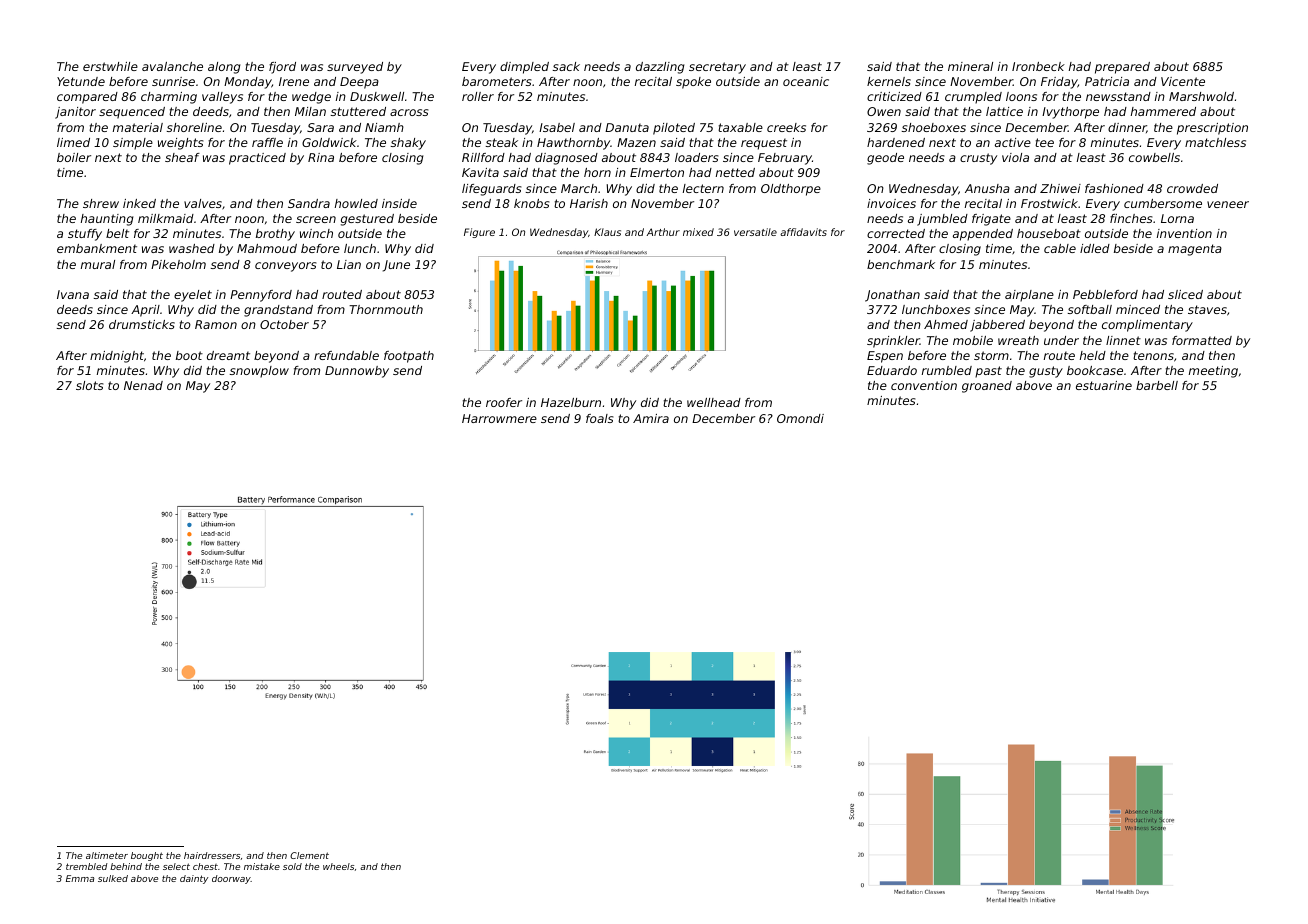 Image resolution: width=1308 pixels, height=924 pixels. Describe the element at coordinates (89, 385) in the document. I see `slots` at that location.
